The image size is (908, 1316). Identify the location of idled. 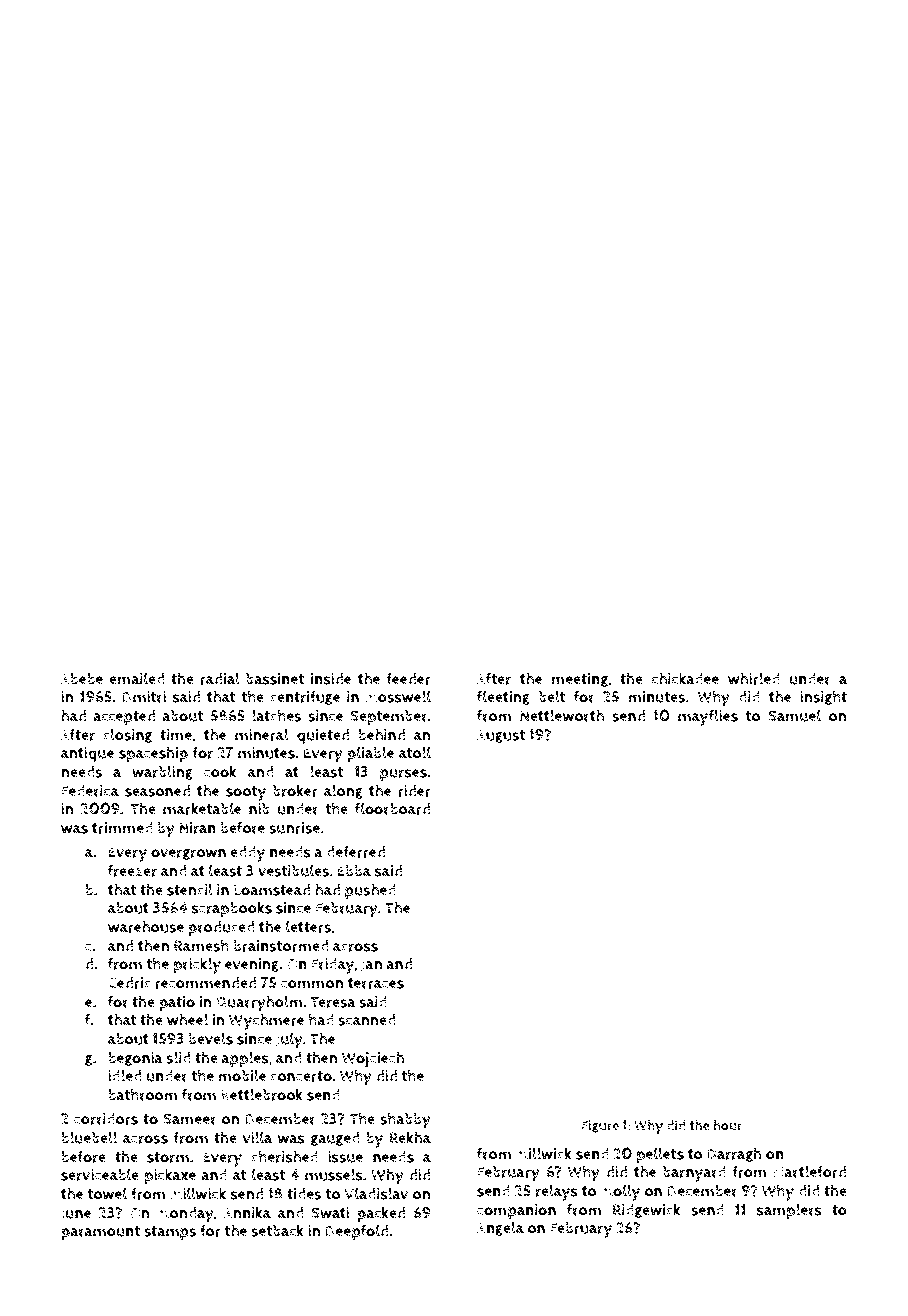
(125, 1075).
